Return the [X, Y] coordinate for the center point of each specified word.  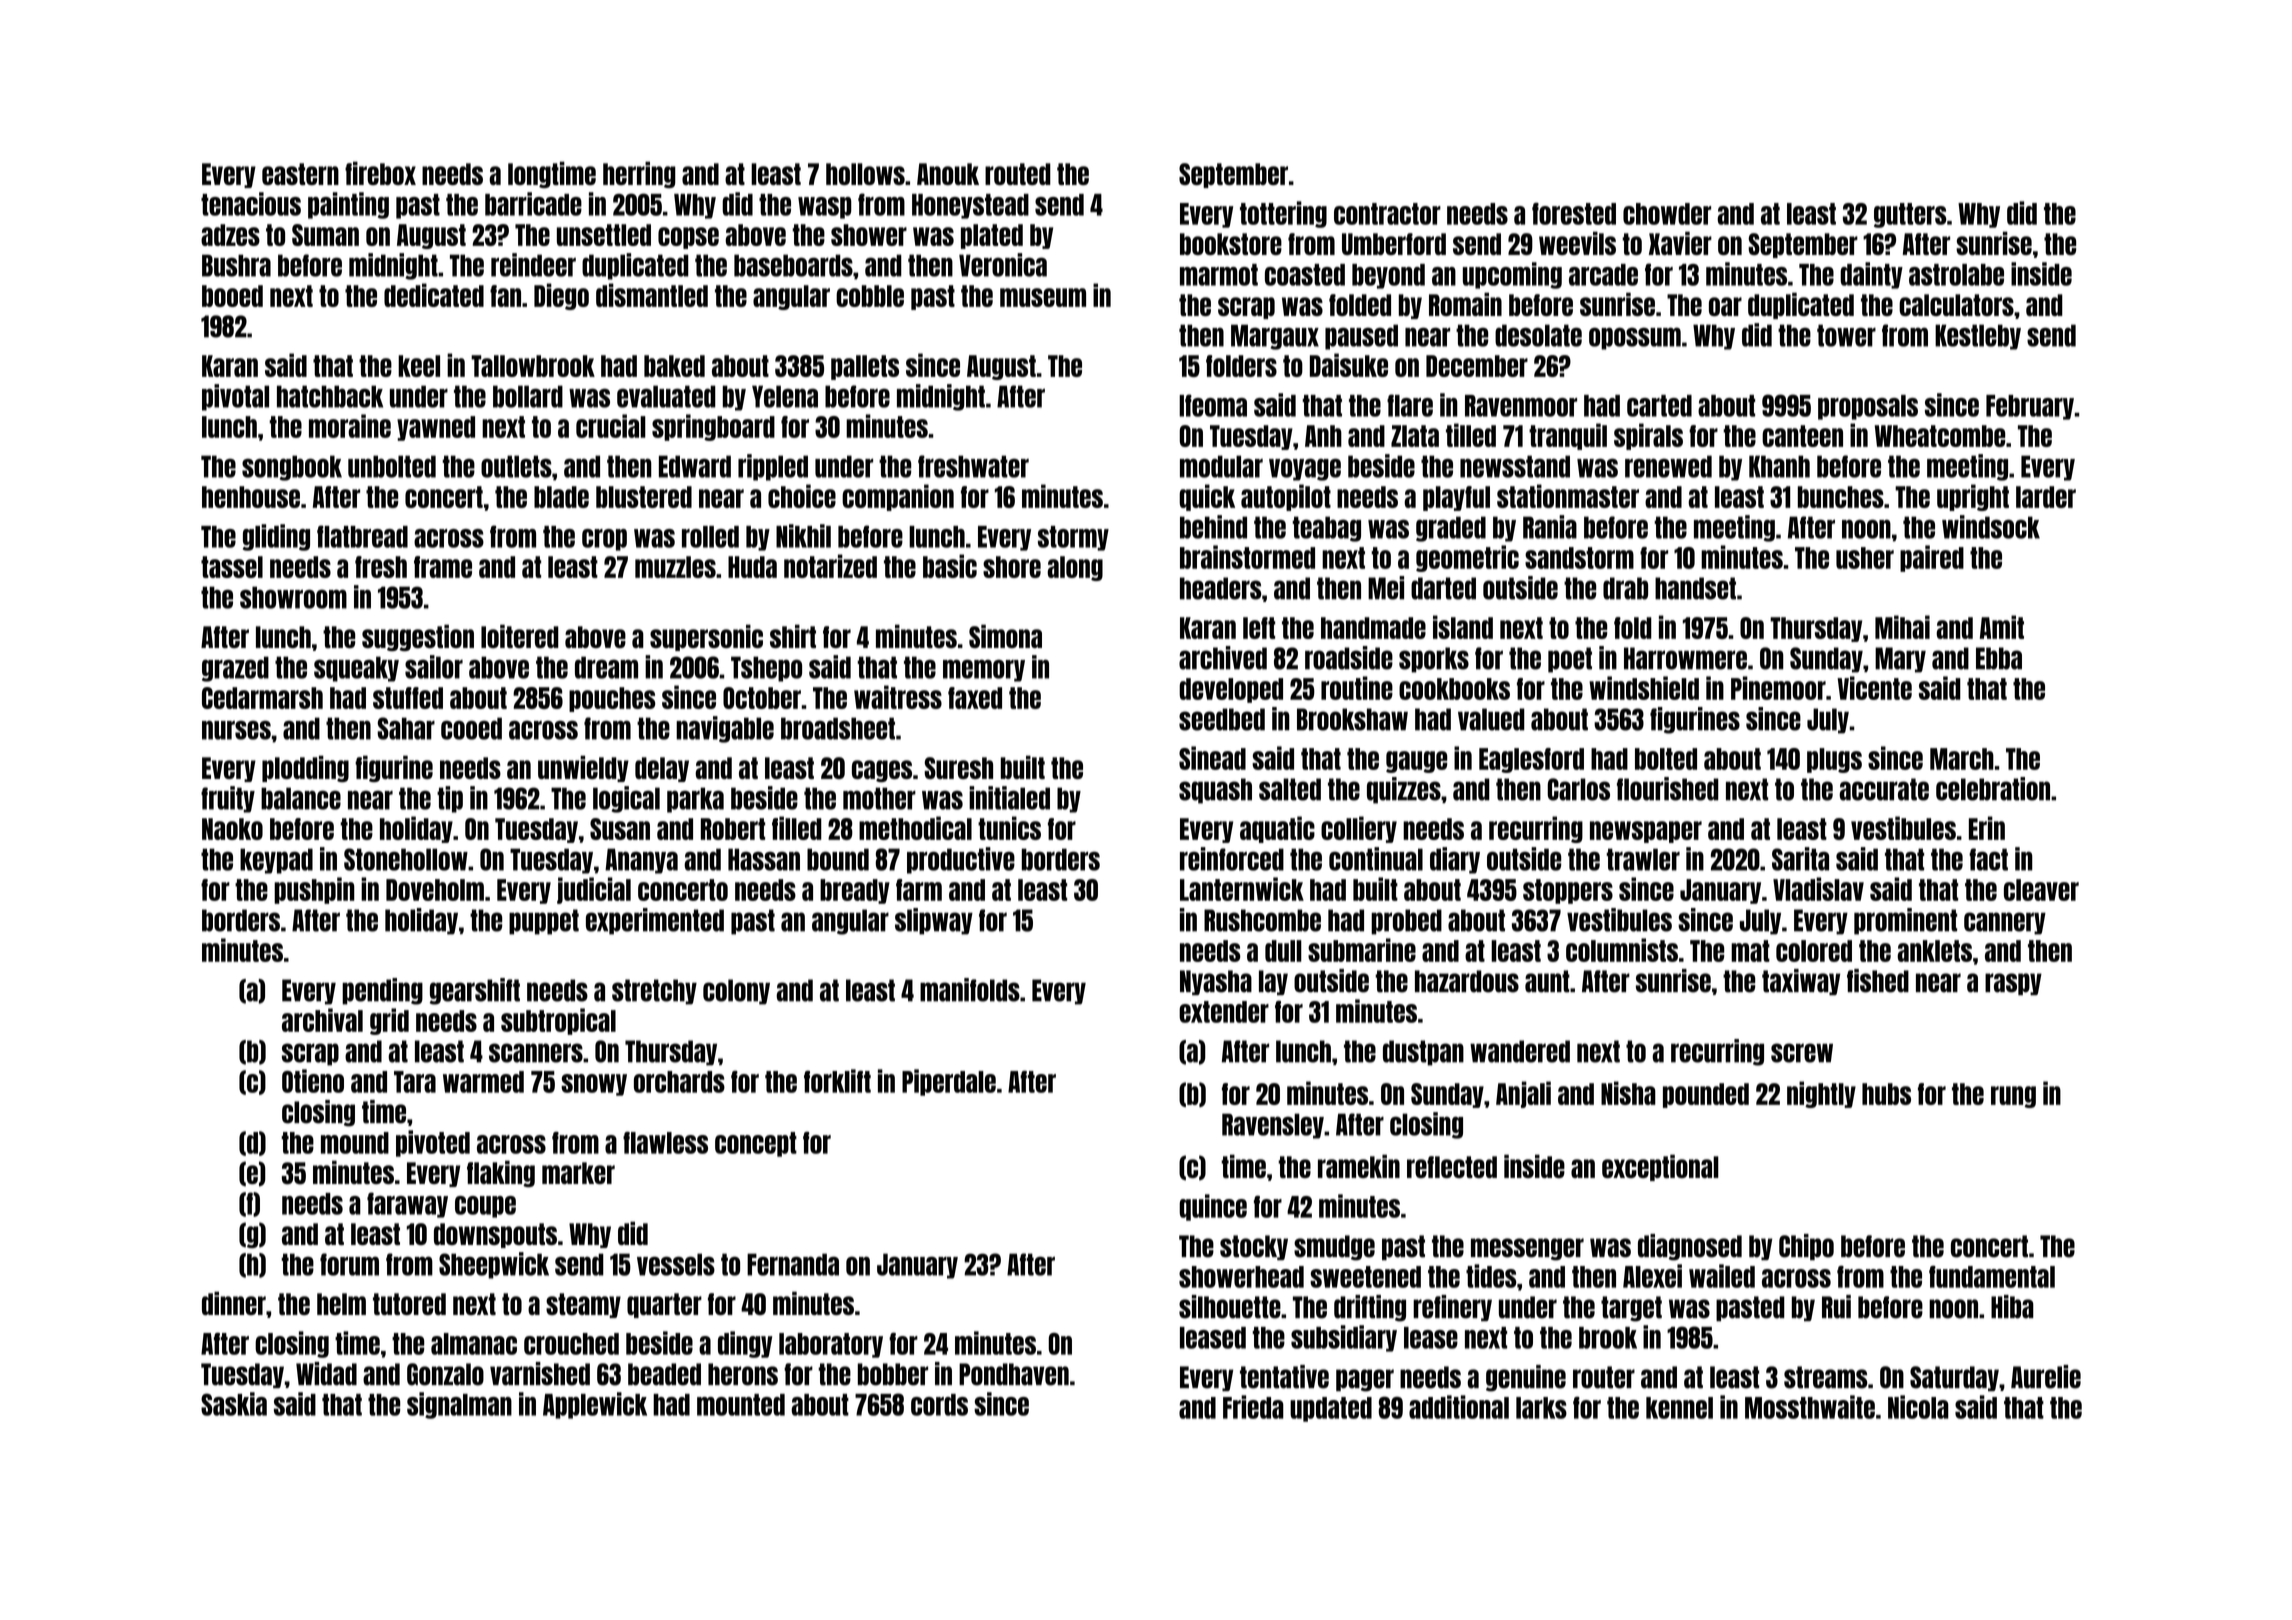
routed [1018, 174]
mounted [741, 1405]
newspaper [1646, 832]
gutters [1910, 215]
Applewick [595, 1405]
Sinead [1212, 758]
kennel [1679, 1408]
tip [450, 799]
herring [639, 174]
